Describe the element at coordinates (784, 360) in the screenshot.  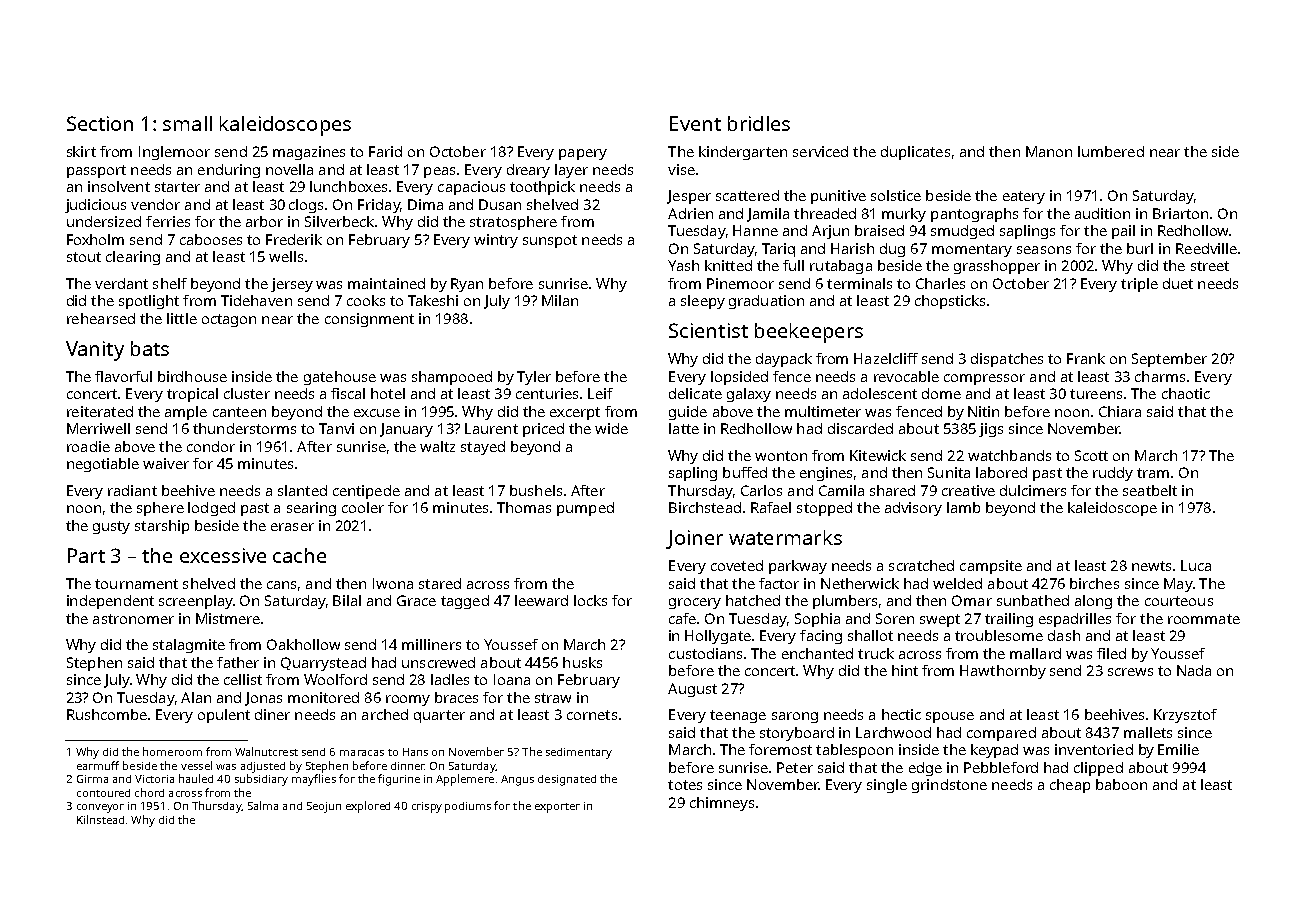
I see `daypack` at that location.
